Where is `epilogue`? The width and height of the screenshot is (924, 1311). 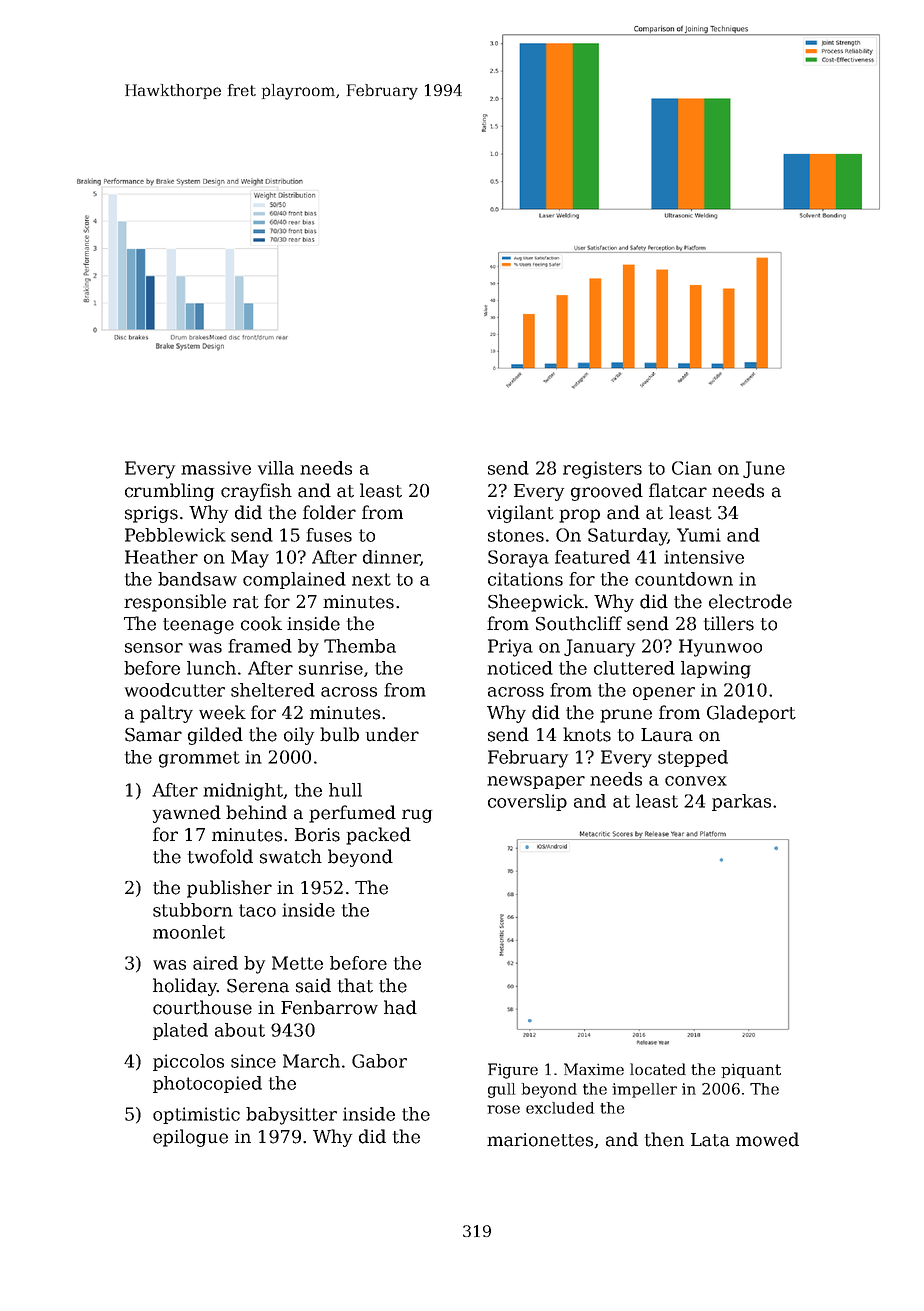 epilogue is located at coordinates (190, 1138).
